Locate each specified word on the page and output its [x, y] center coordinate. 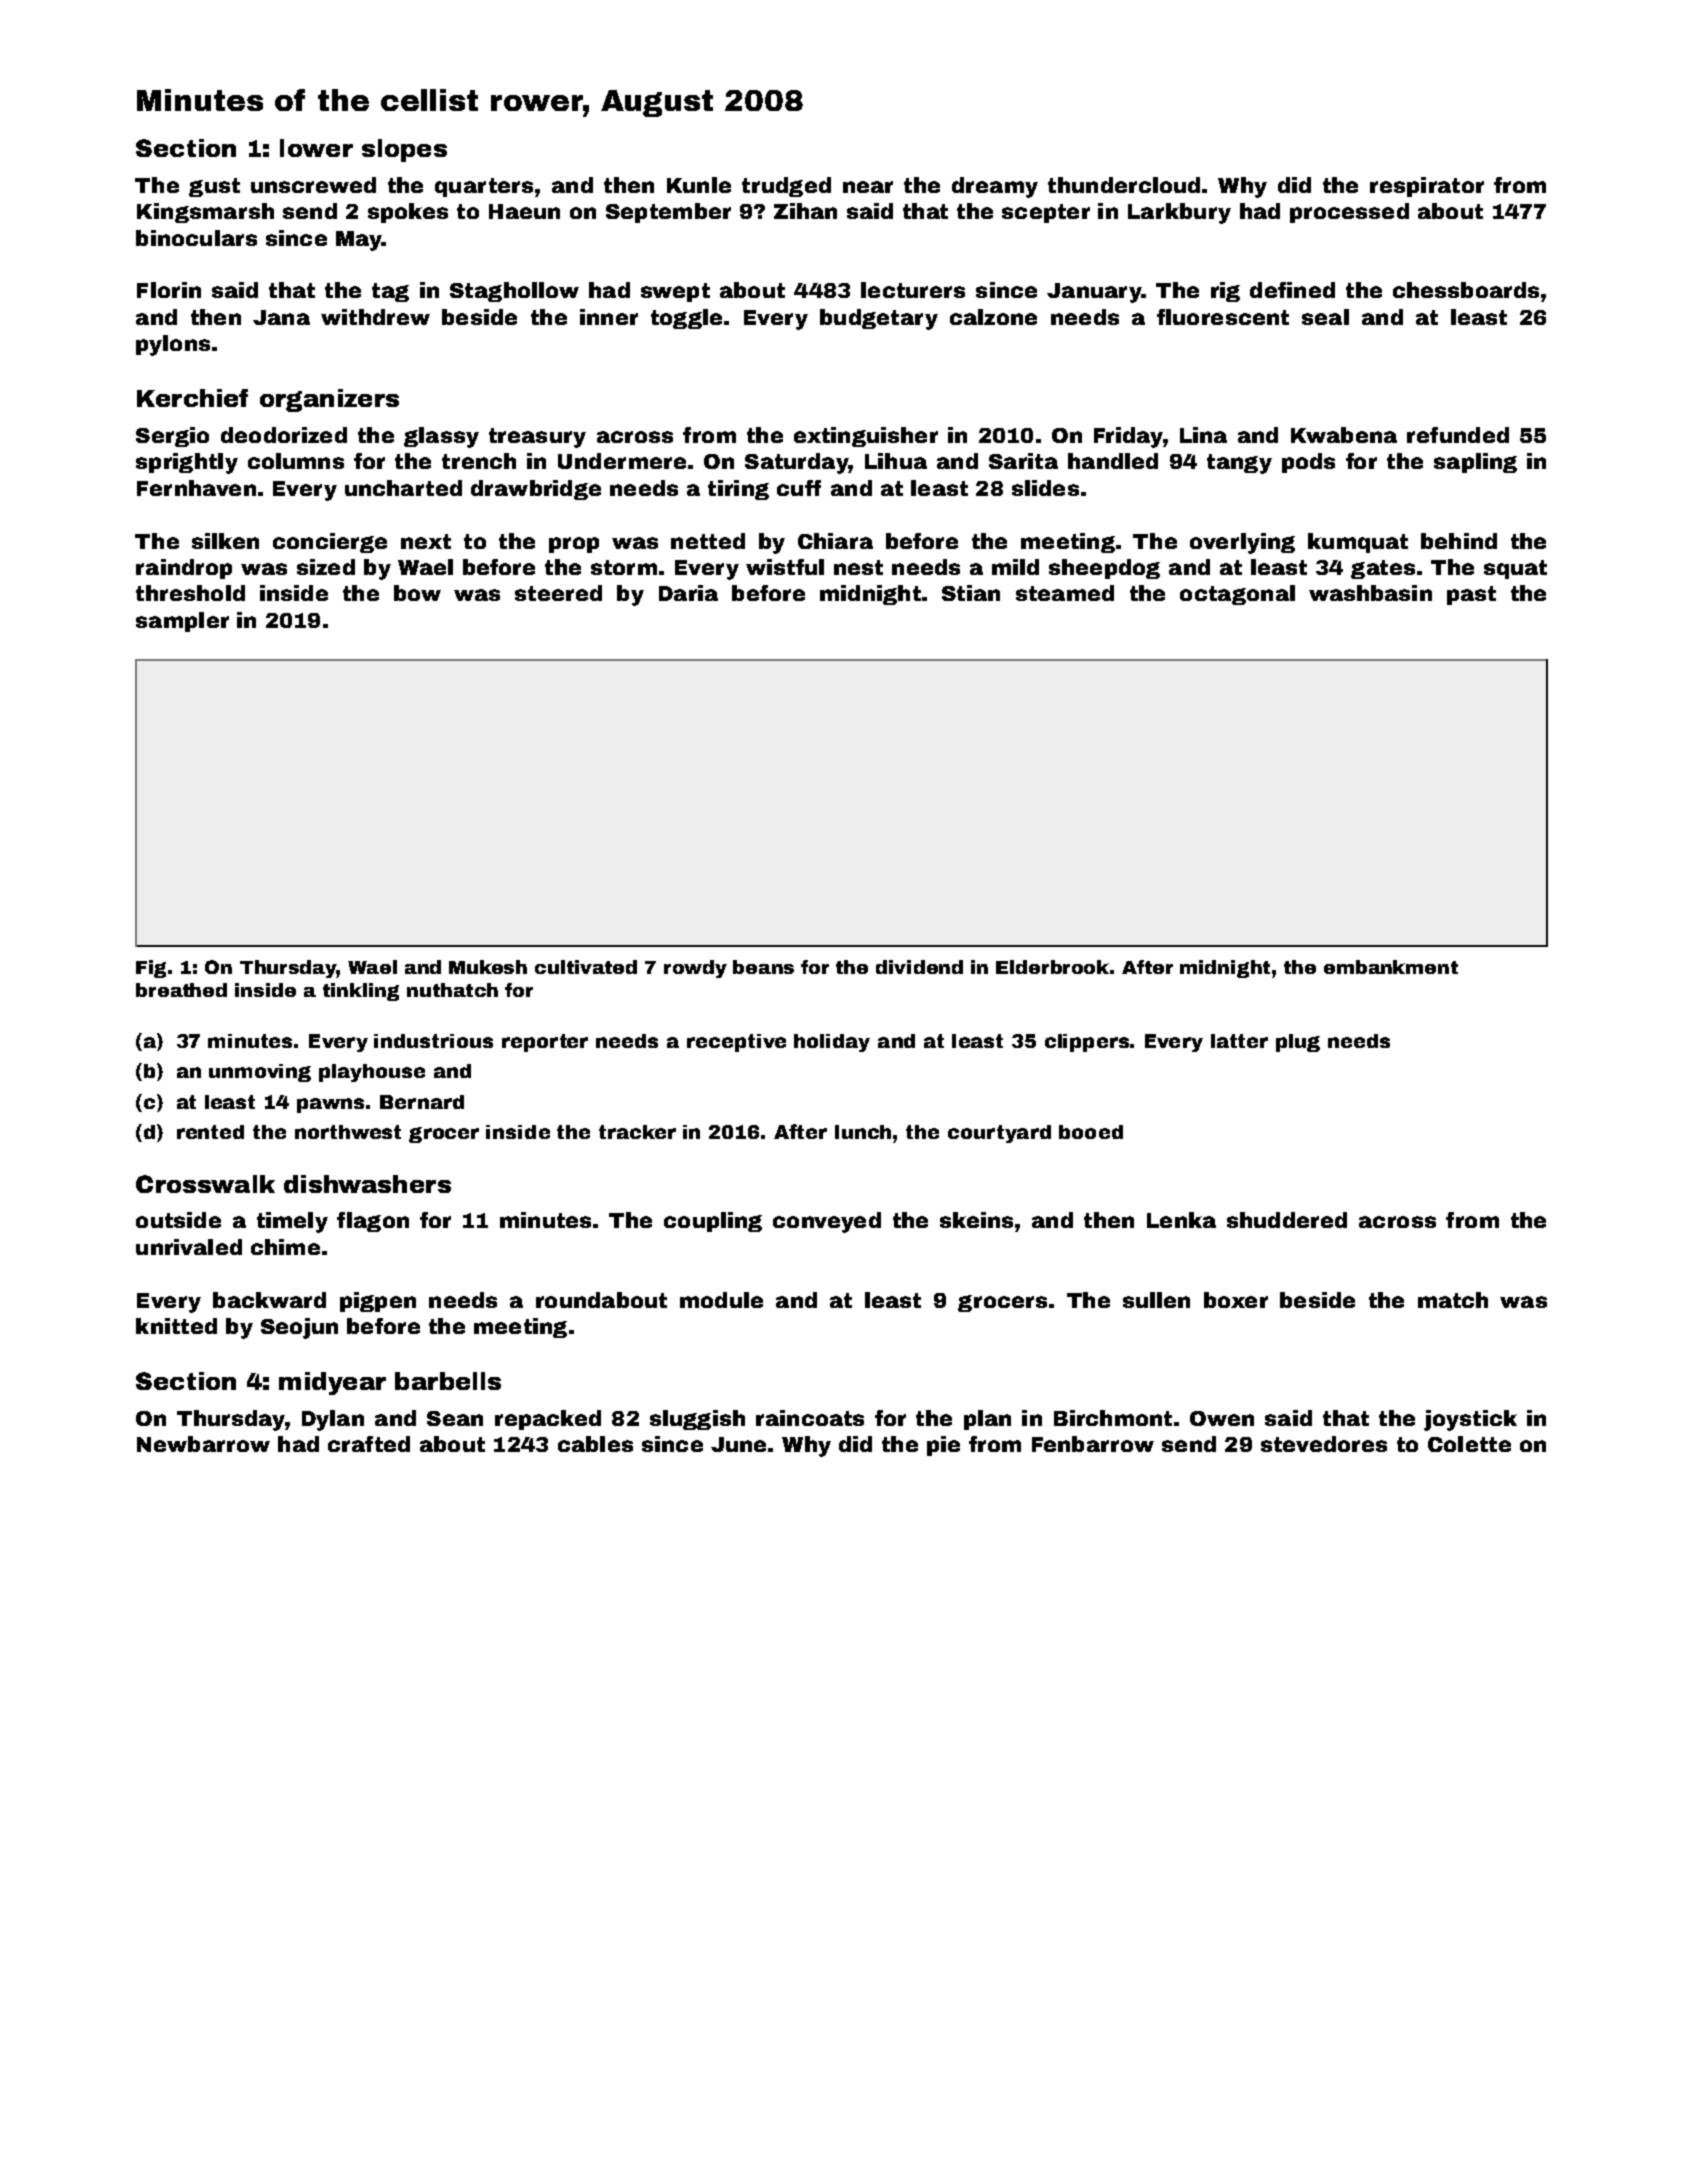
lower [316, 148]
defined [1292, 290]
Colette [1469, 1444]
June [738, 1444]
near [868, 187]
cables [595, 1444]
